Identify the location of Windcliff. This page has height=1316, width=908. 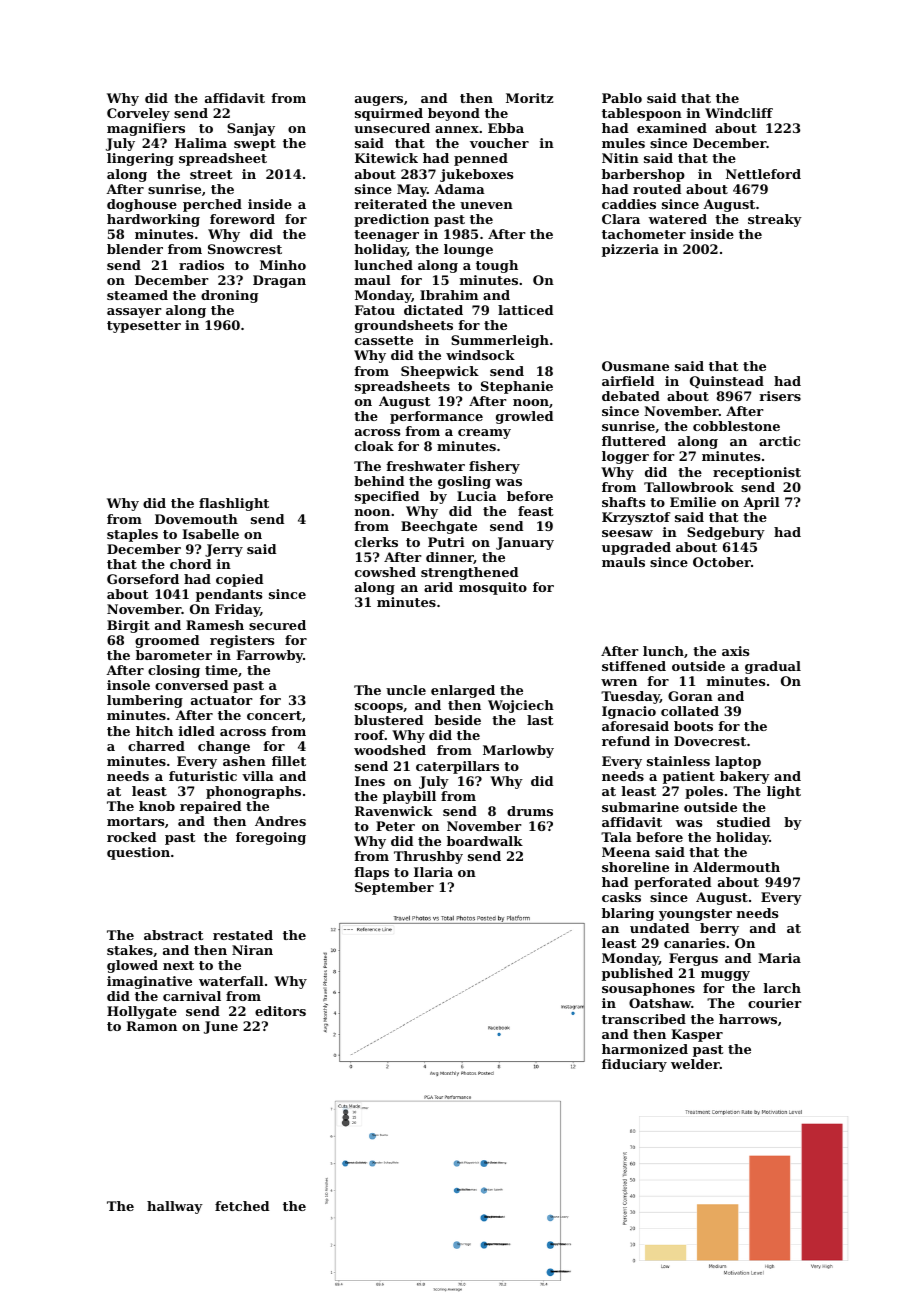
(739, 113).
